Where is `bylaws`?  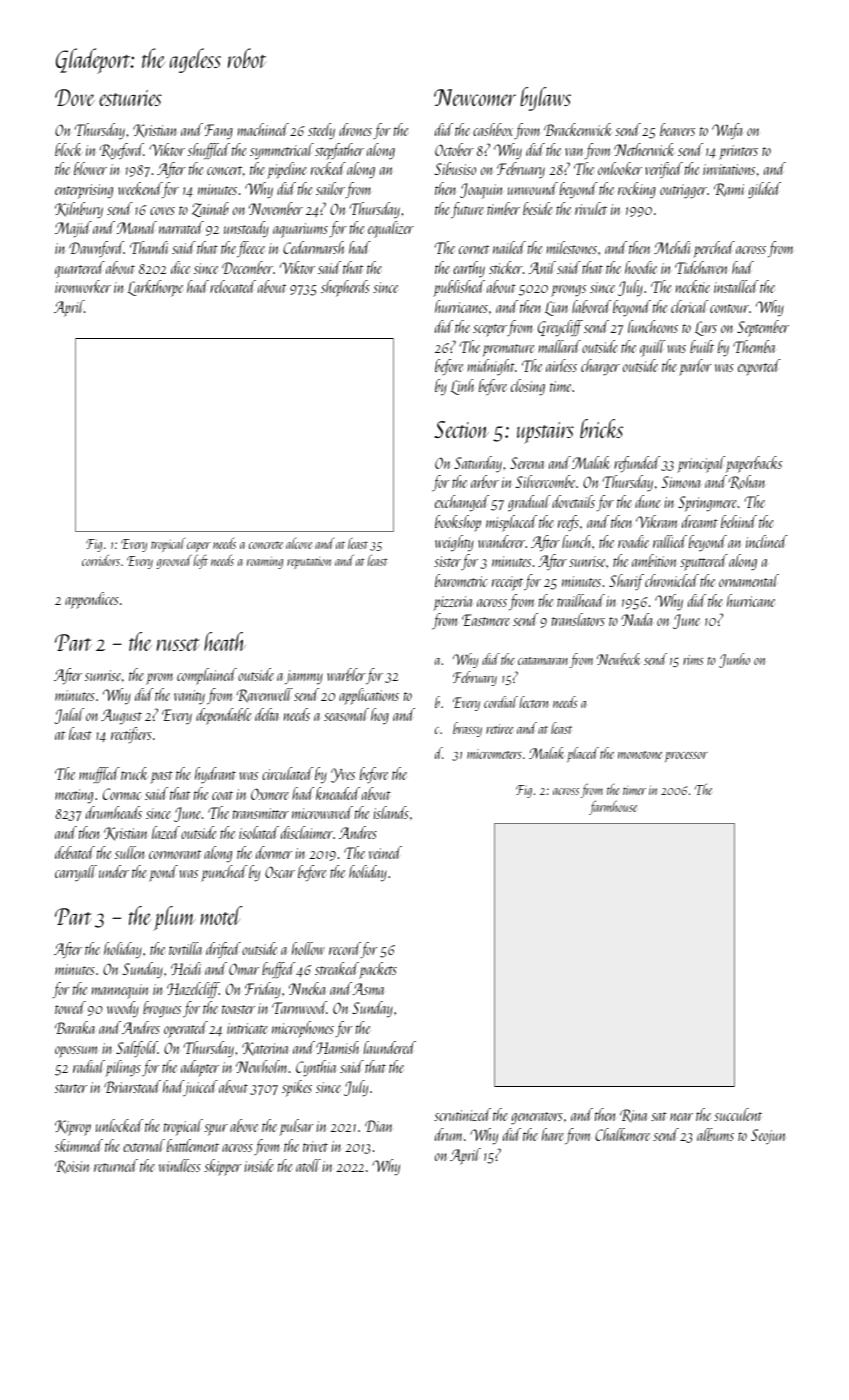
bylaws is located at coordinates (545, 99).
